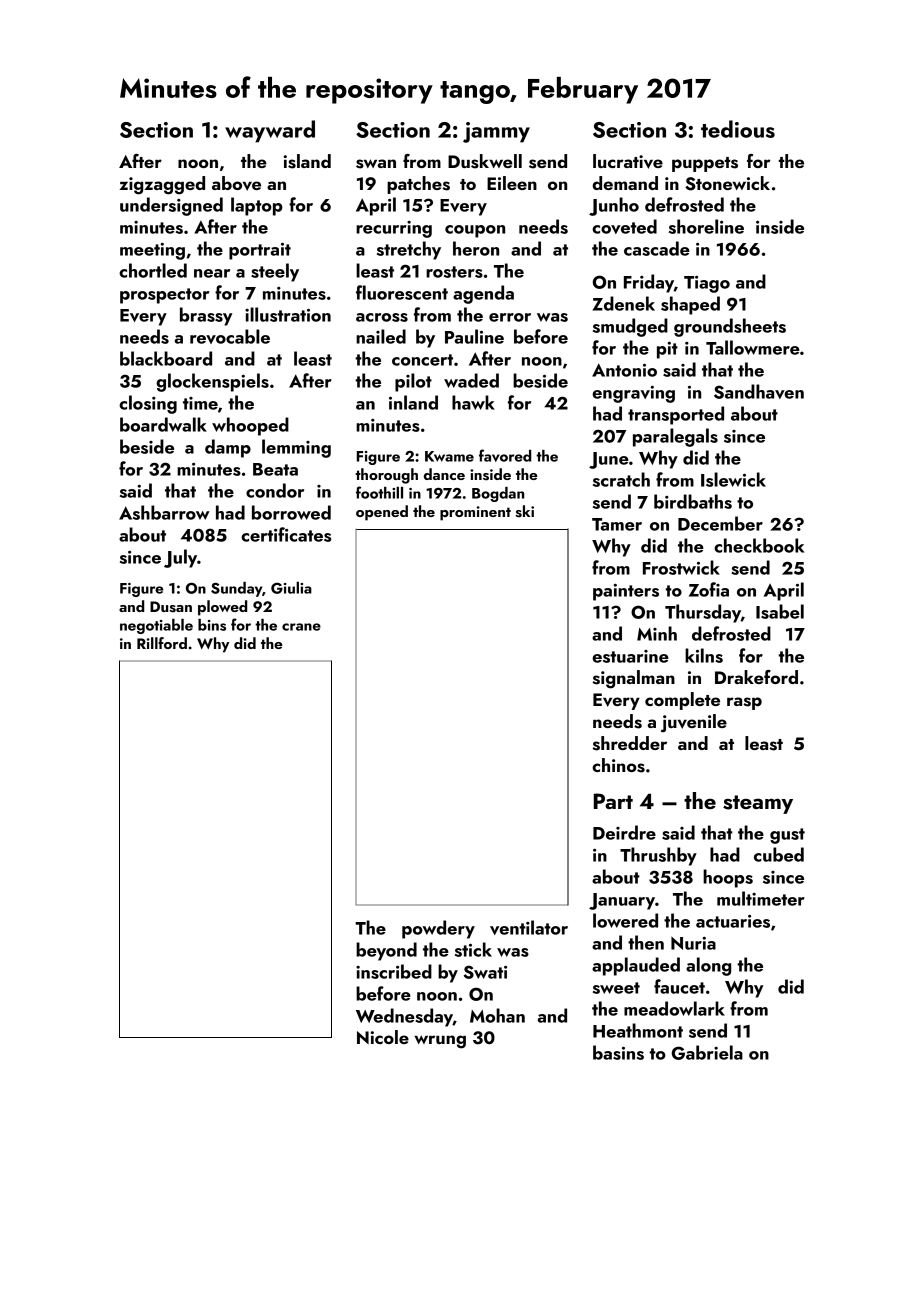 Image resolution: width=924 pixels, height=1308 pixels. I want to click on coveted, so click(624, 226).
